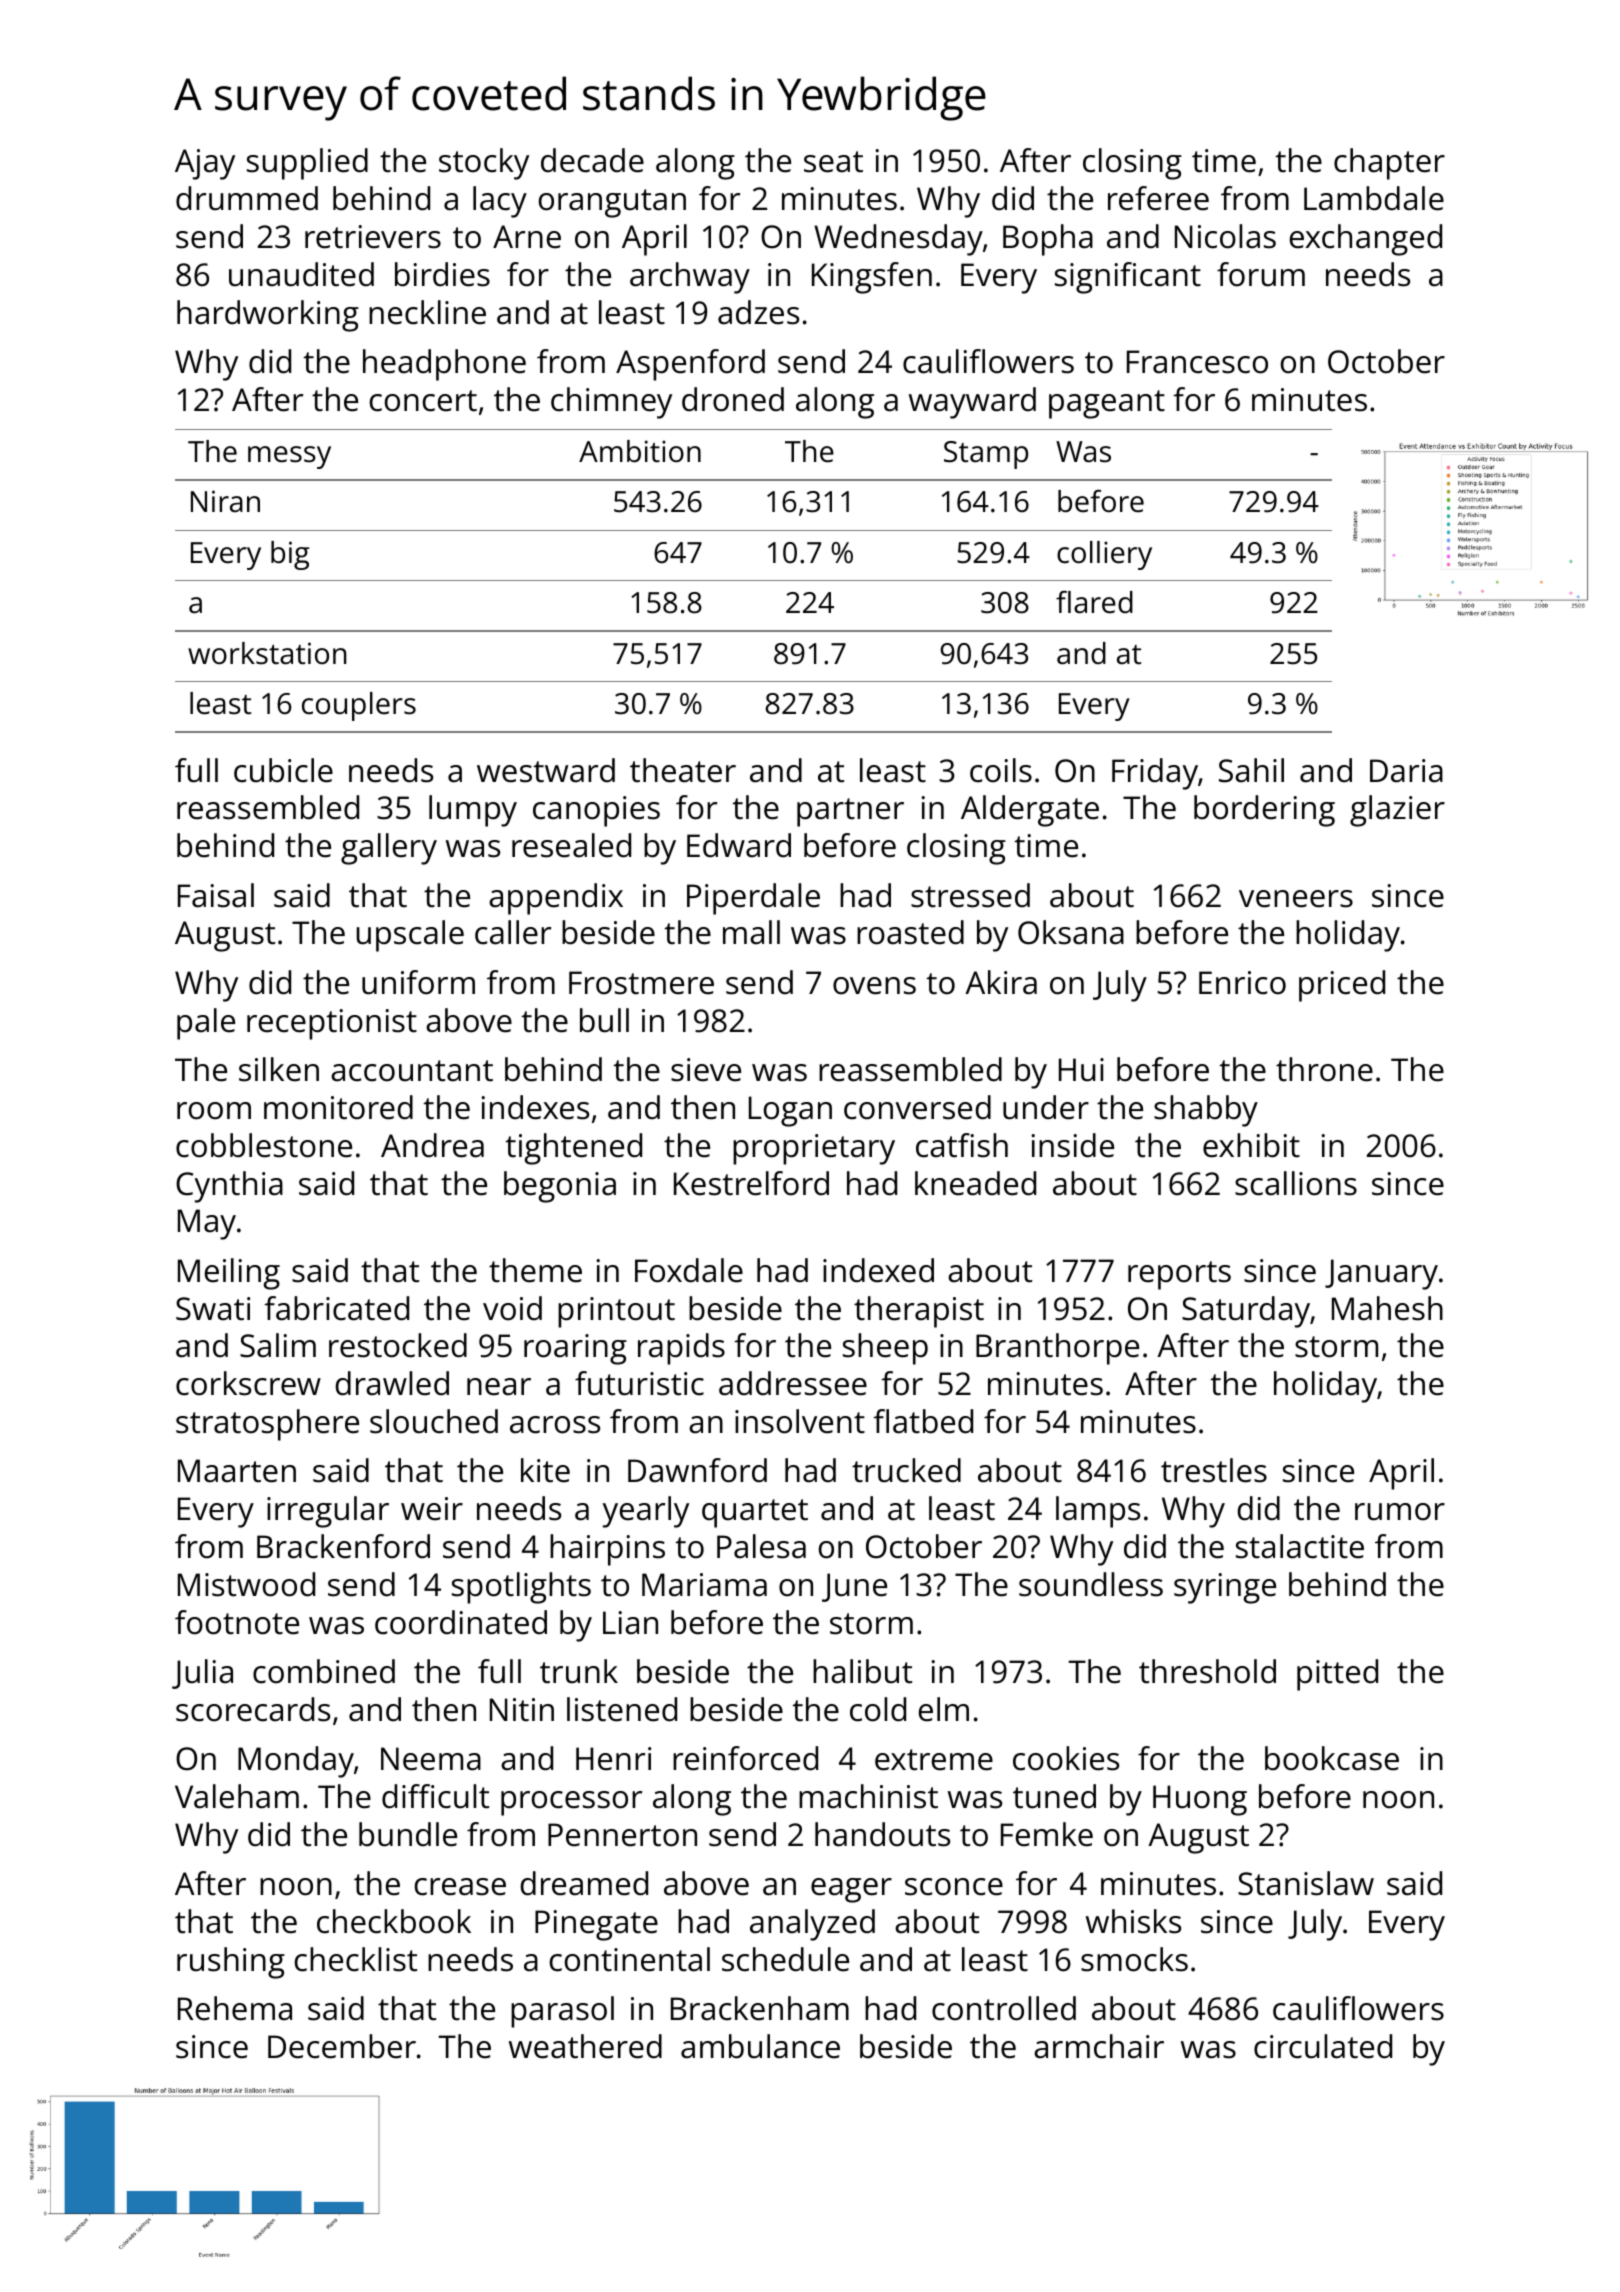 This image has width=1620, height=2292. I want to click on chapter, so click(1389, 164).
